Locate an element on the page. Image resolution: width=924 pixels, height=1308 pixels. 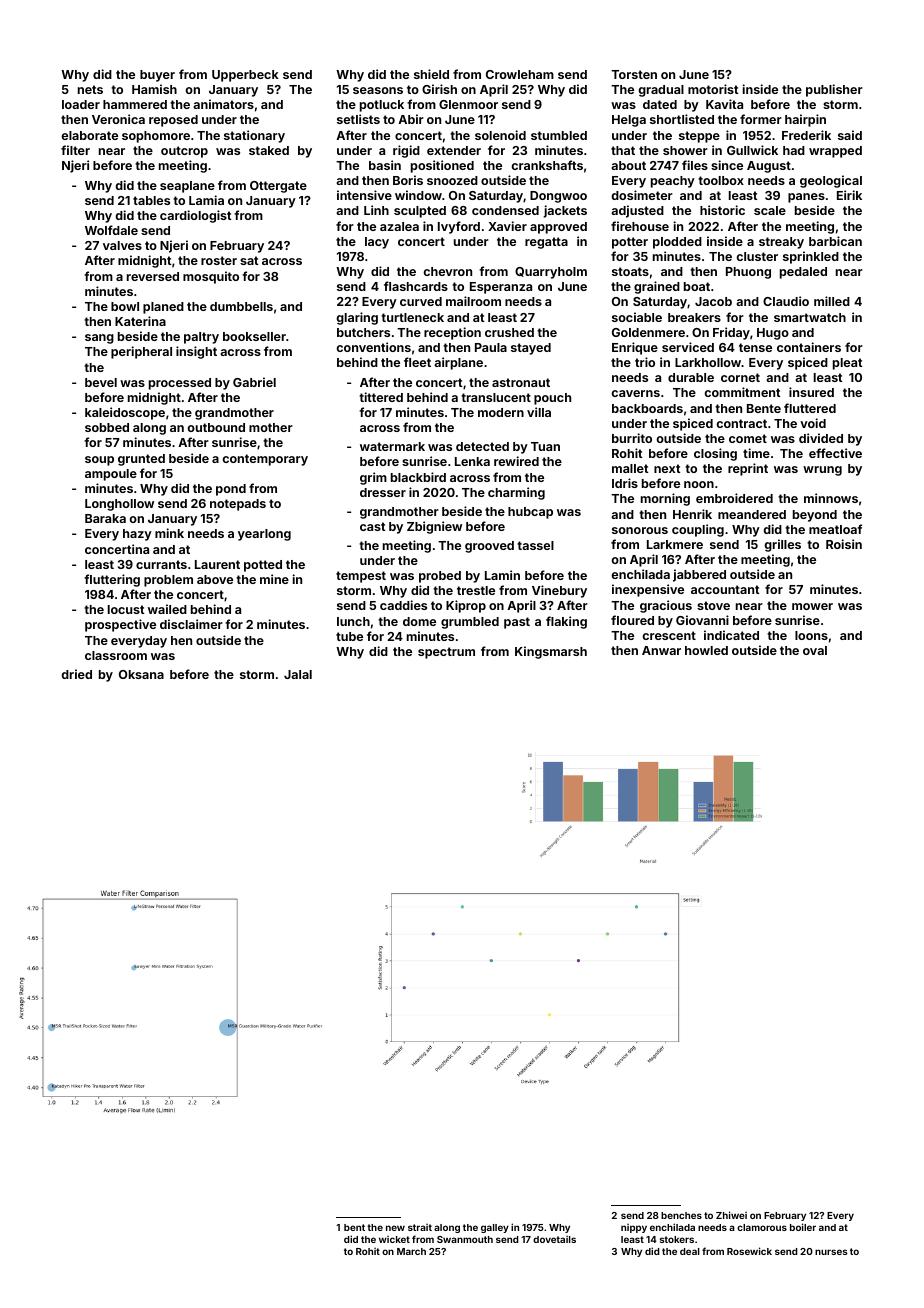
outcrop is located at coordinates (184, 152).
